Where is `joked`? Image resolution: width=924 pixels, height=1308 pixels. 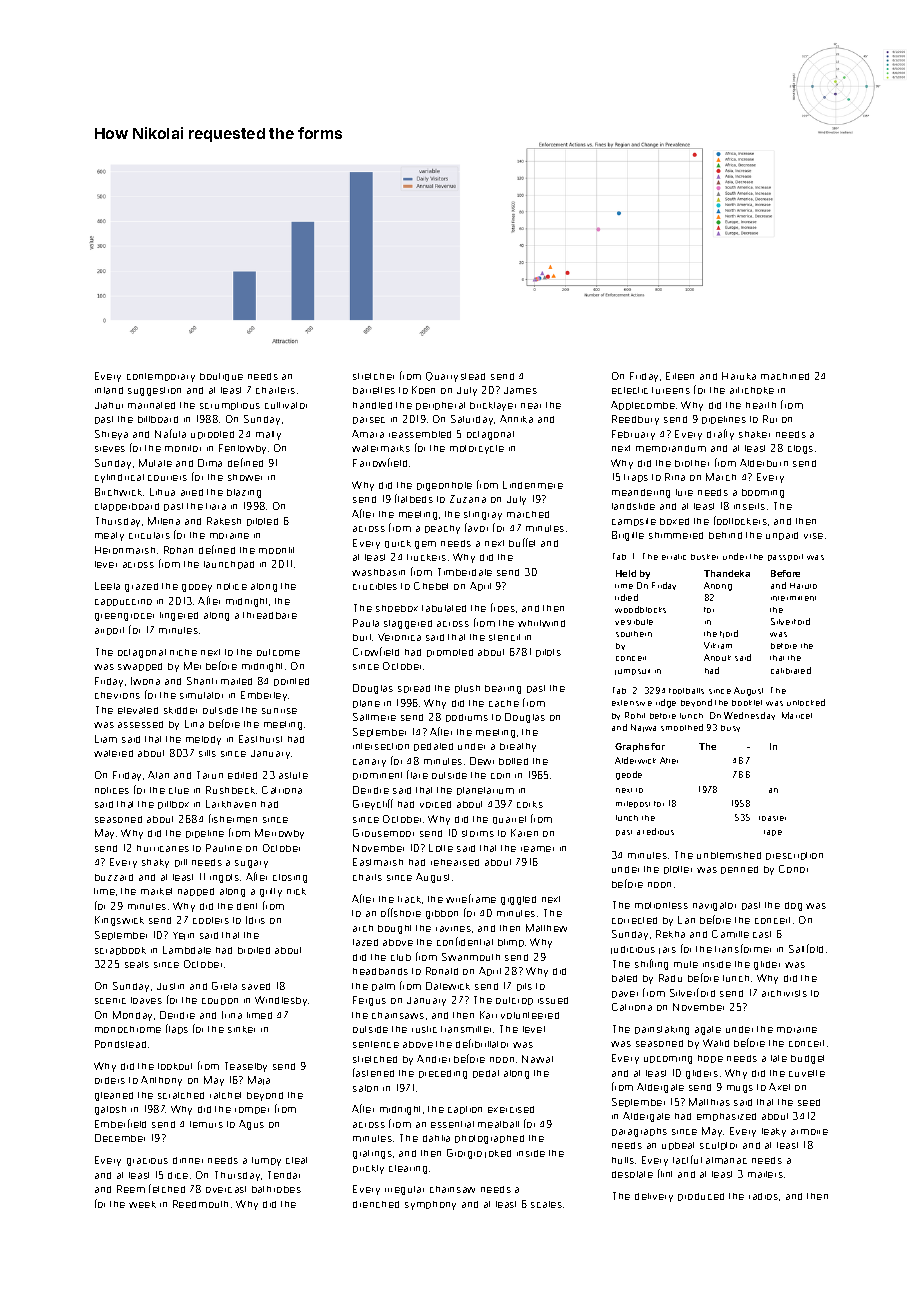 joked is located at coordinates (498, 1154).
